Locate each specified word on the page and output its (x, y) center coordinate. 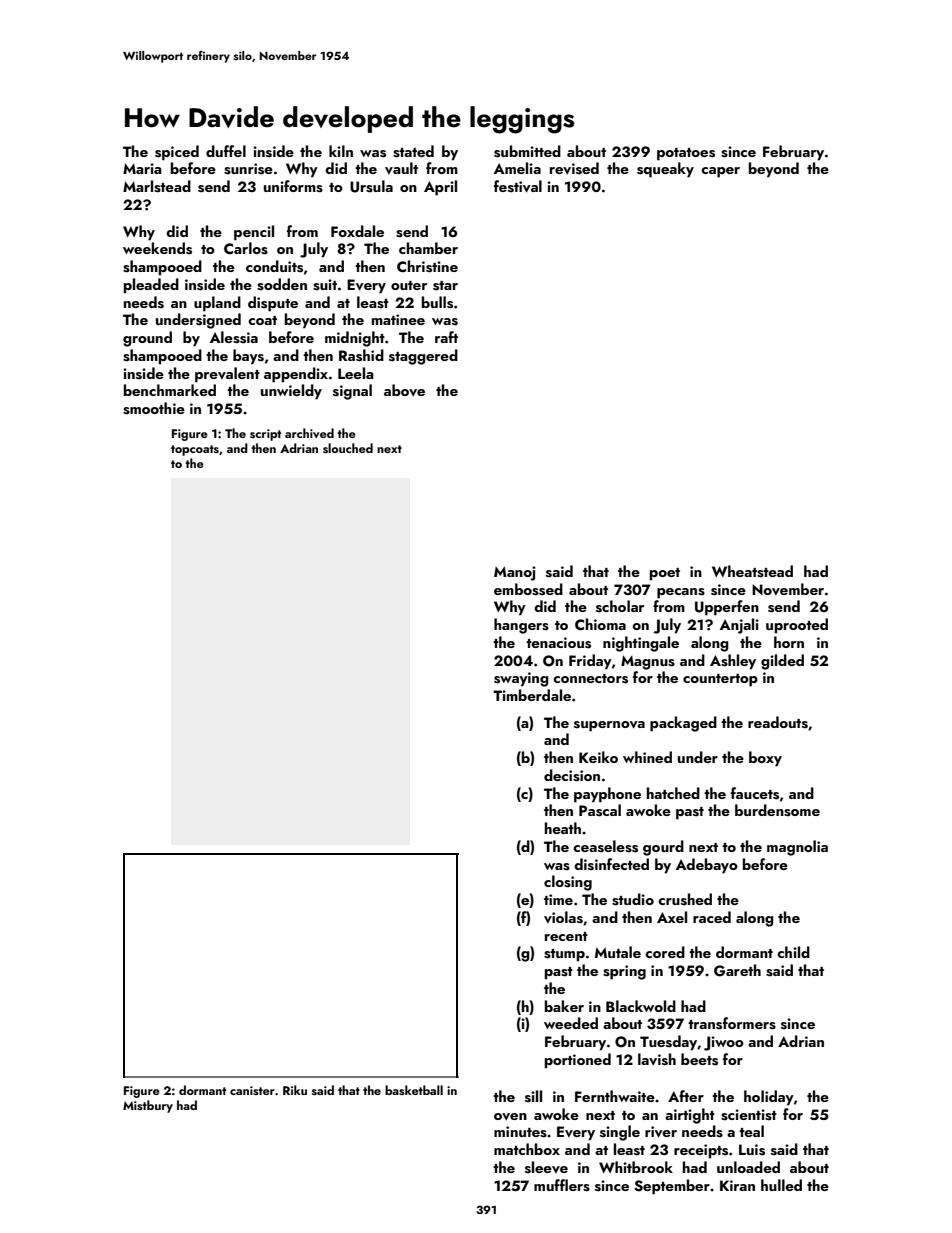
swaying (521, 679)
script (265, 435)
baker (564, 1006)
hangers (521, 626)
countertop (720, 680)
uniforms (293, 186)
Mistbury (148, 1106)
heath (563, 828)
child (793, 952)
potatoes (686, 154)
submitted (527, 151)
